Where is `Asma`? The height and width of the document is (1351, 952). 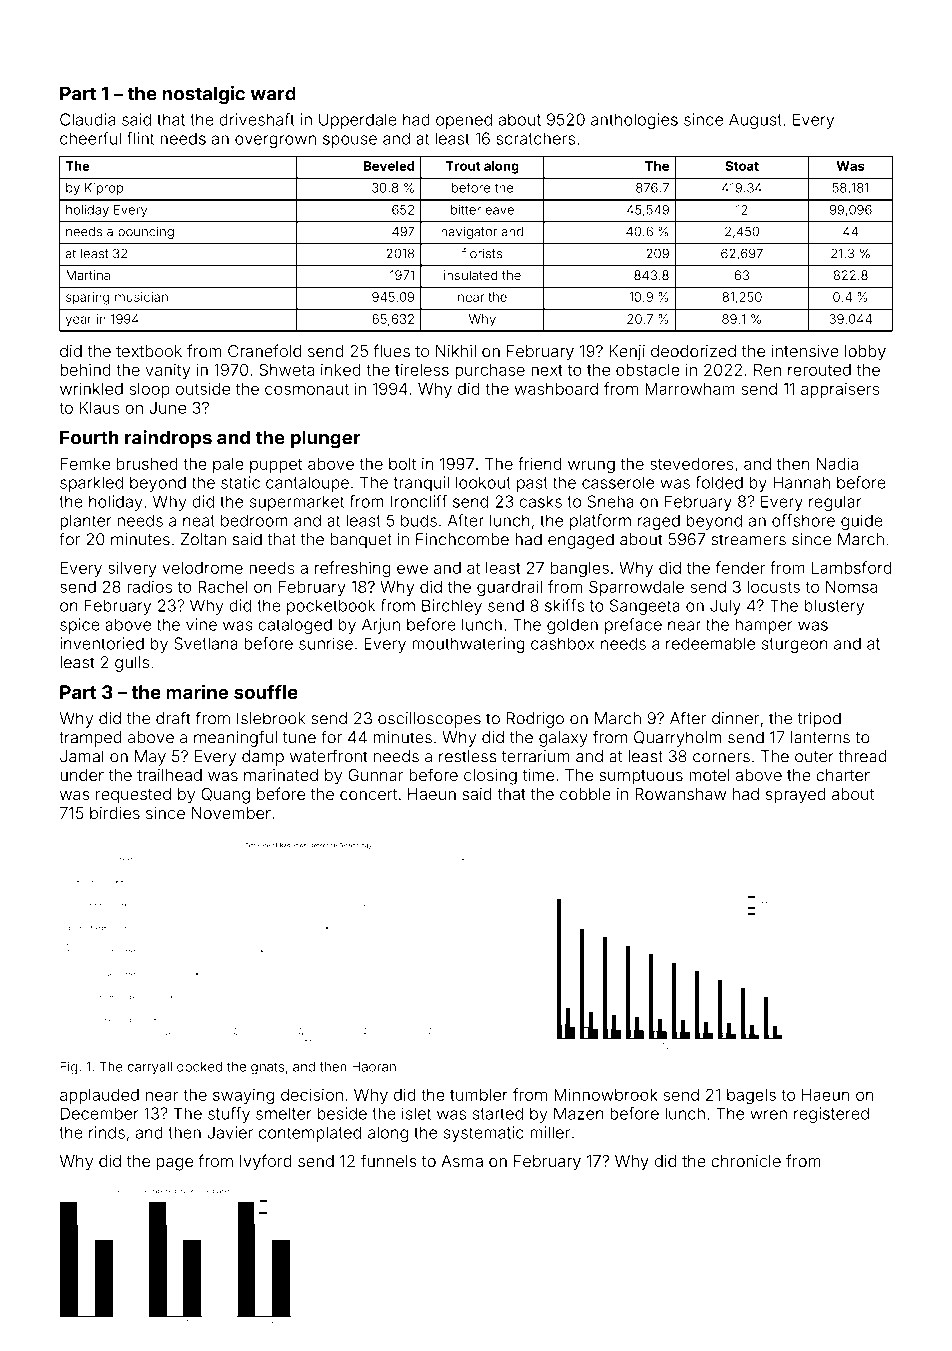
Asma is located at coordinates (462, 1161).
